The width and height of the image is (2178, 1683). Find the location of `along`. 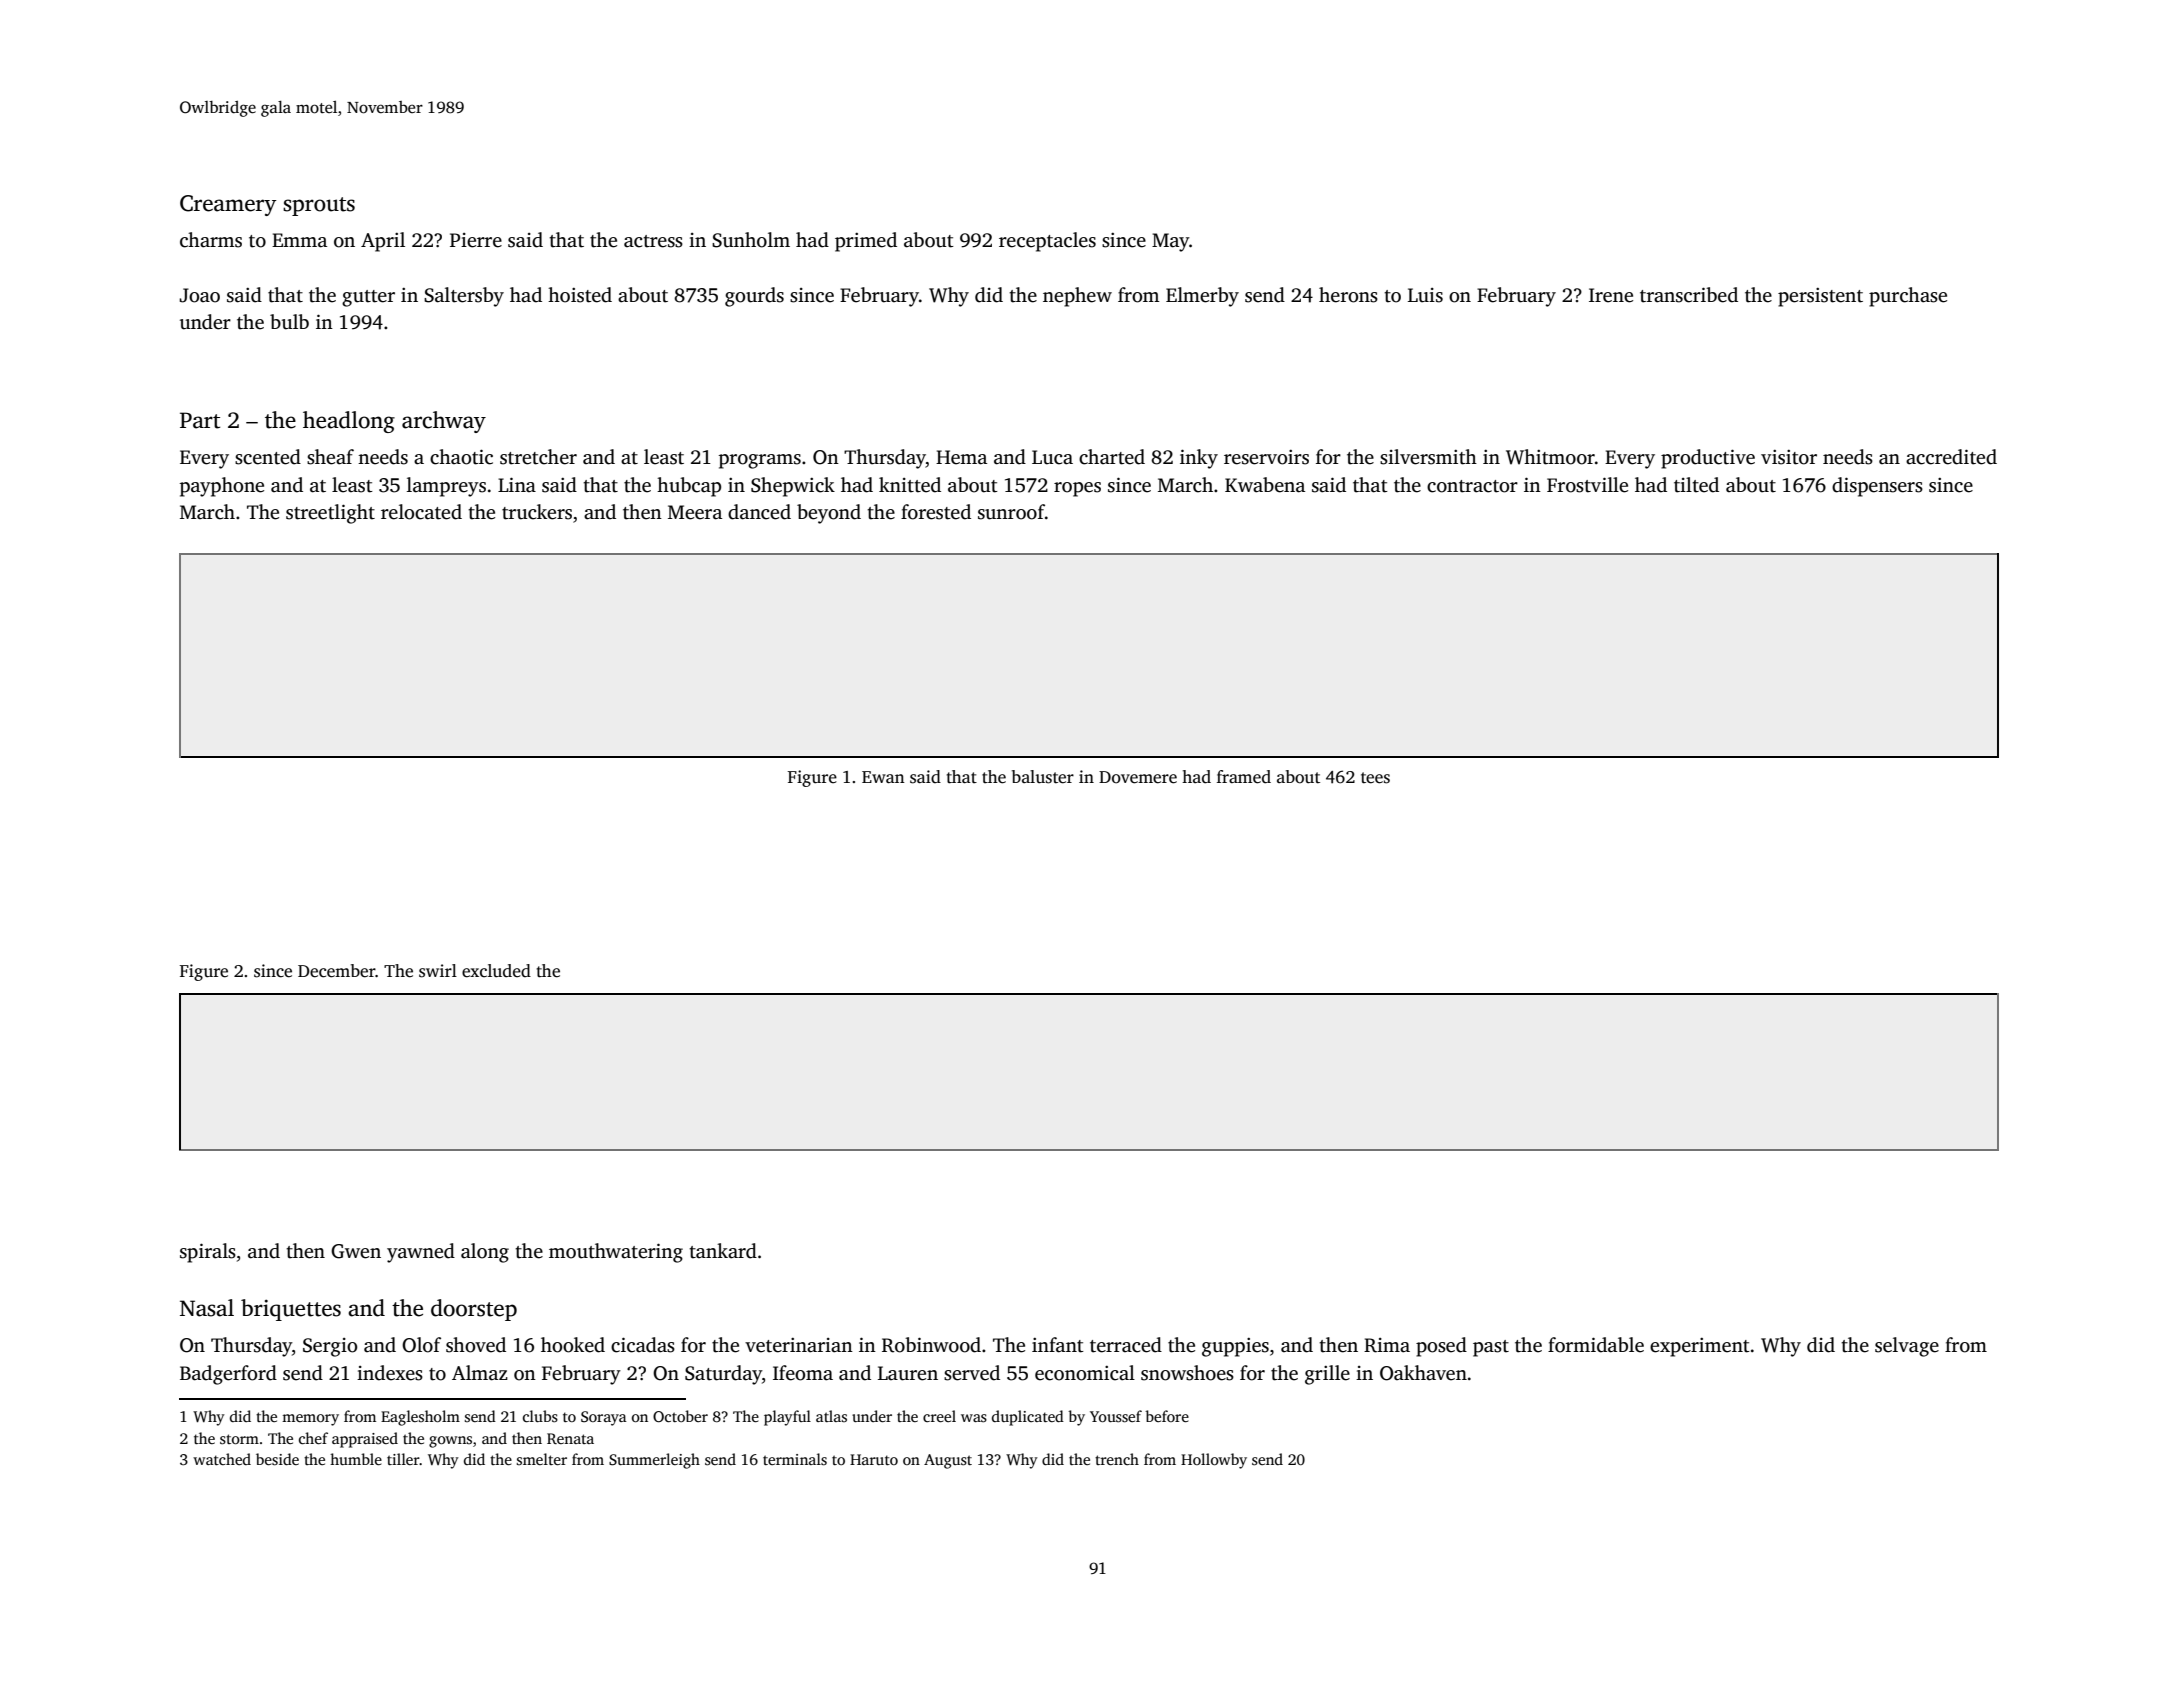

along is located at coordinates (485, 1253).
